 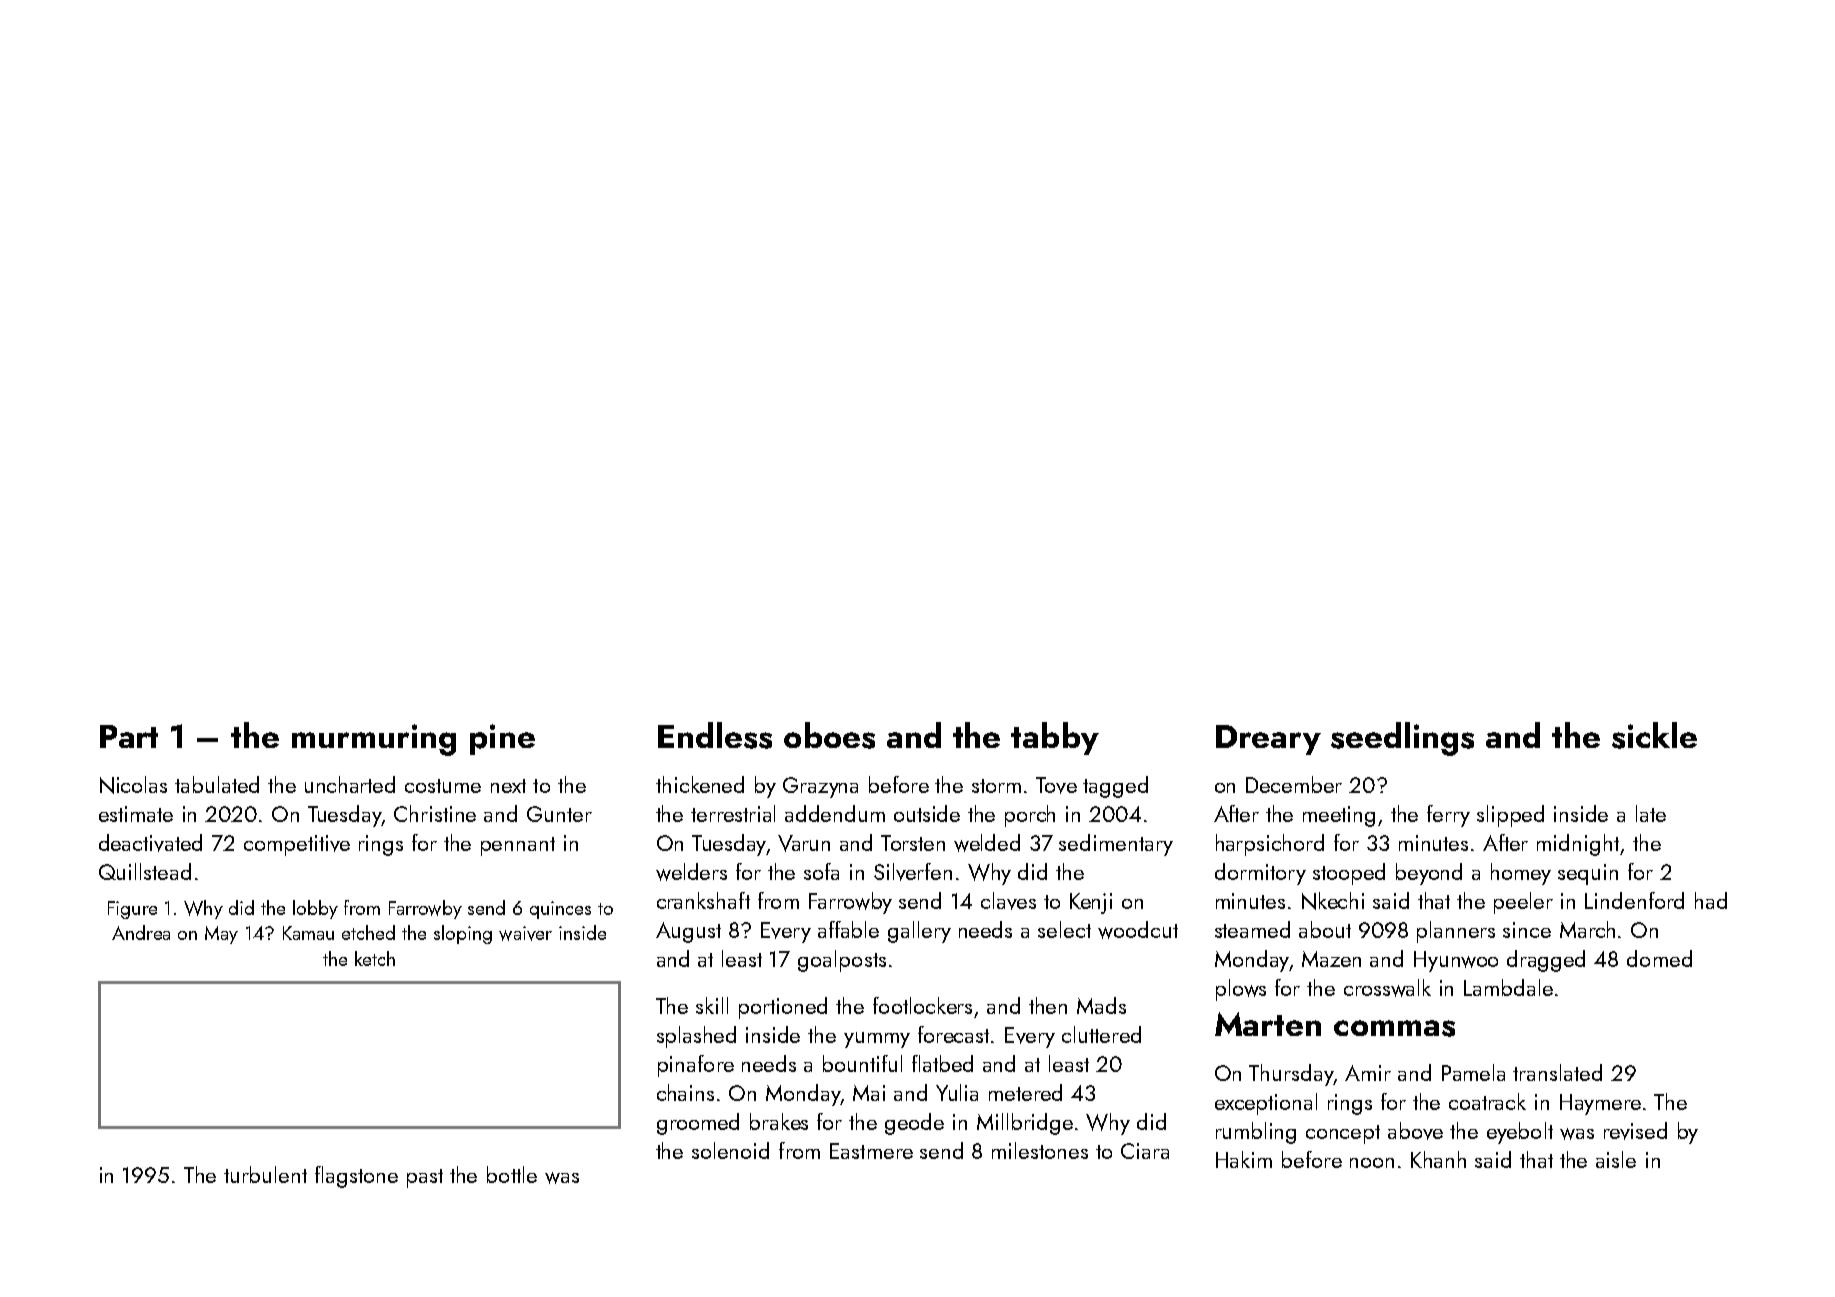 What do you see at coordinates (129, 736) in the screenshot?
I see `Part` at bounding box center [129, 736].
